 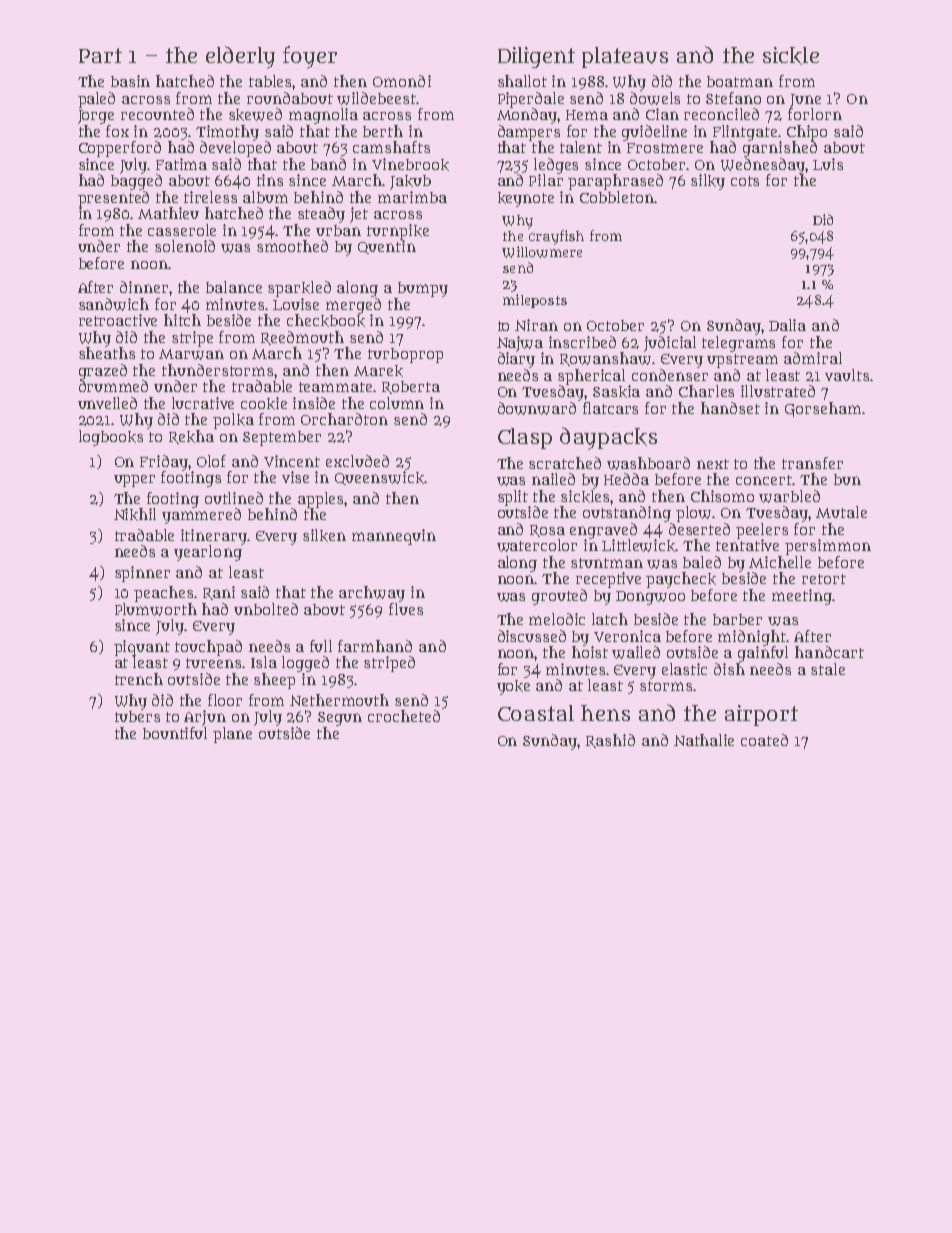 I want to click on Pilar, so click(x=546, y=180).
